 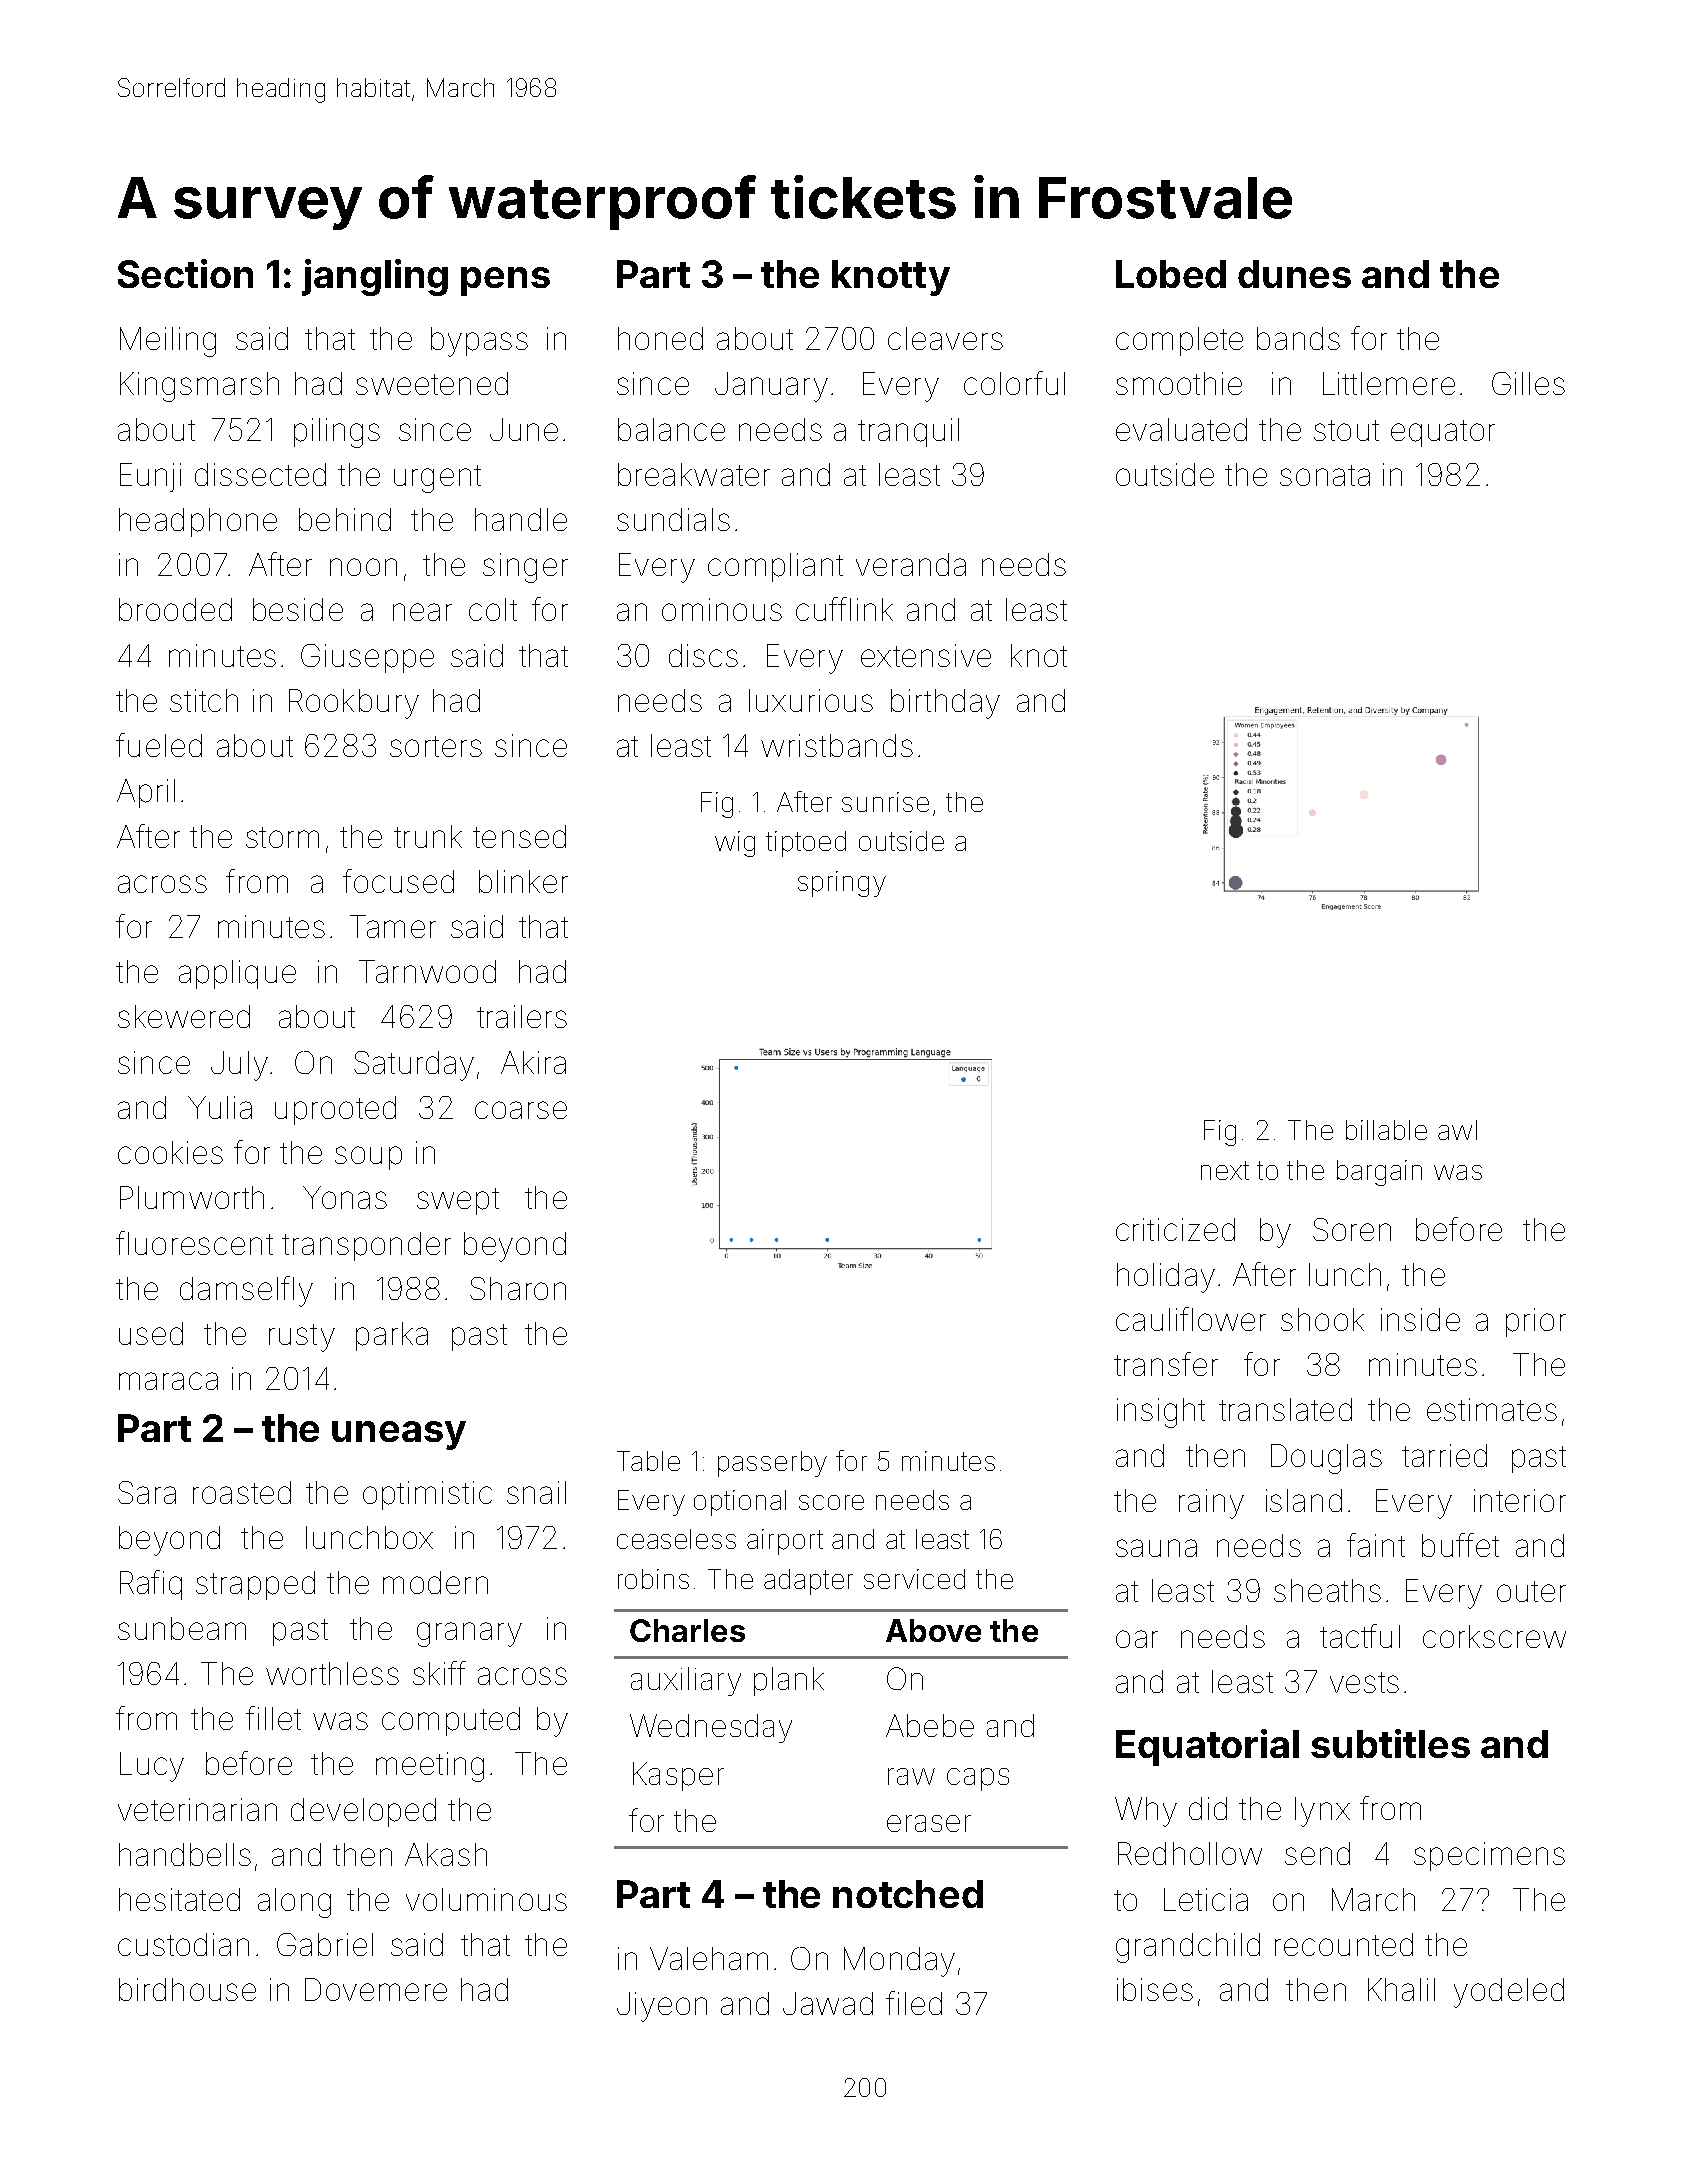 I want to click on ominous, so click(x=722, y=609).
